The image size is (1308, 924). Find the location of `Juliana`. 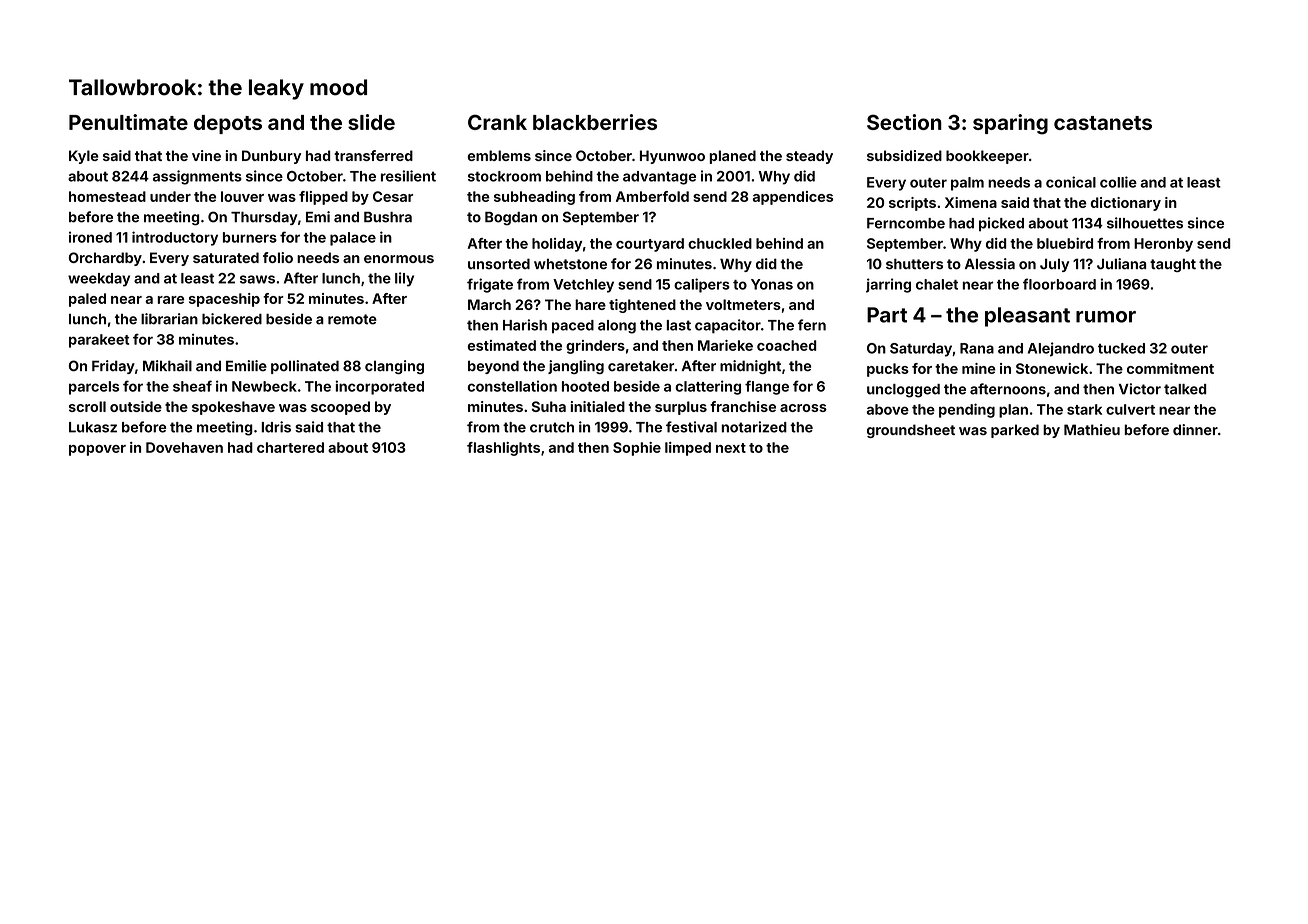

Juliana is located at coordinates (1121, 264).
